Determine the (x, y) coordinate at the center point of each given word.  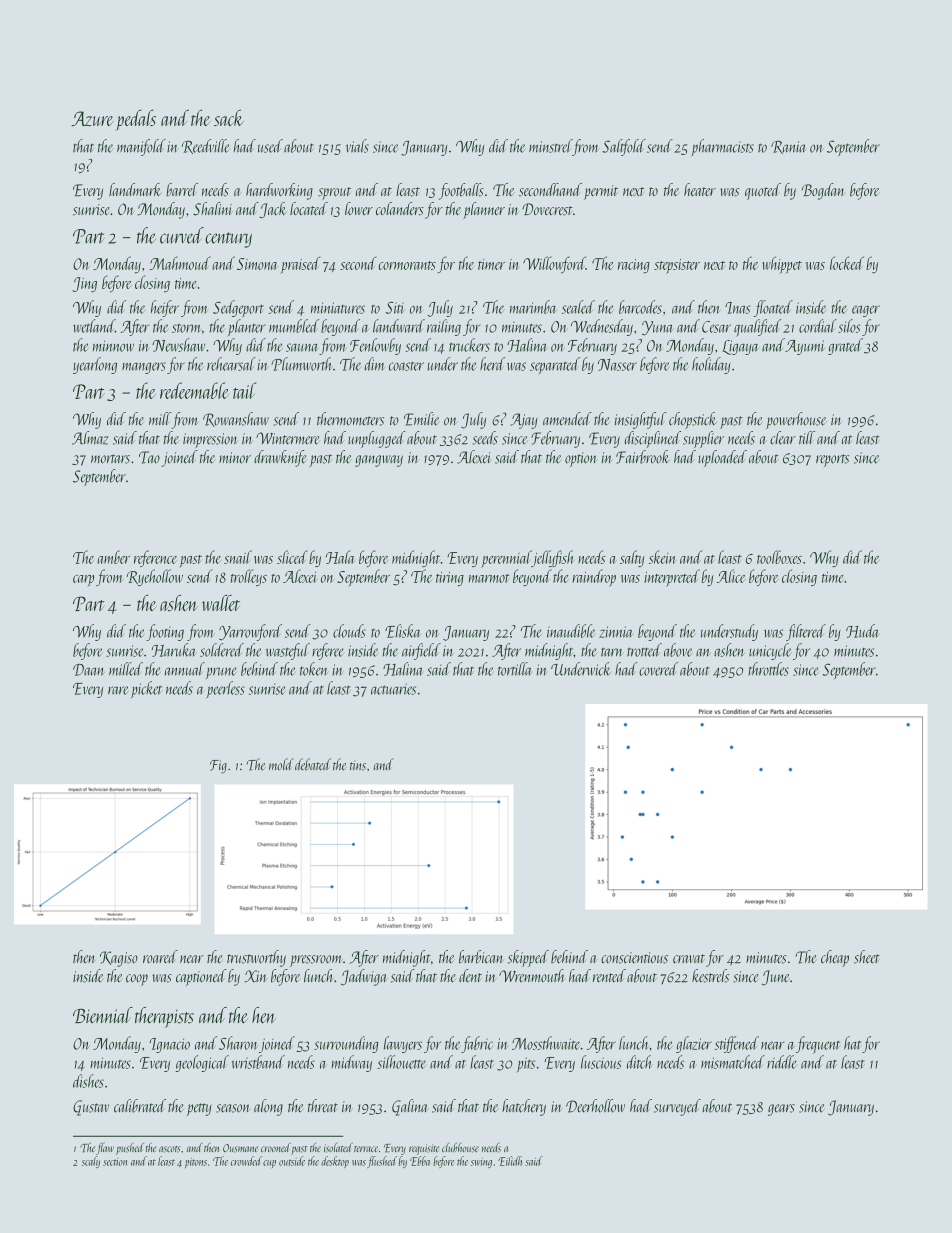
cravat (689, 959)
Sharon (238, 1043)
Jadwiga (364, 977)
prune (221, 673)
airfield (421, 651)
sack (229, 117)
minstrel (550, 146)
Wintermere (287, 438)
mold (281, 764)
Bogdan (823, 191)
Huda (862, 631)
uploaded (722, 458)
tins (358, 766)
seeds (485, 438)
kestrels (710, 976)
